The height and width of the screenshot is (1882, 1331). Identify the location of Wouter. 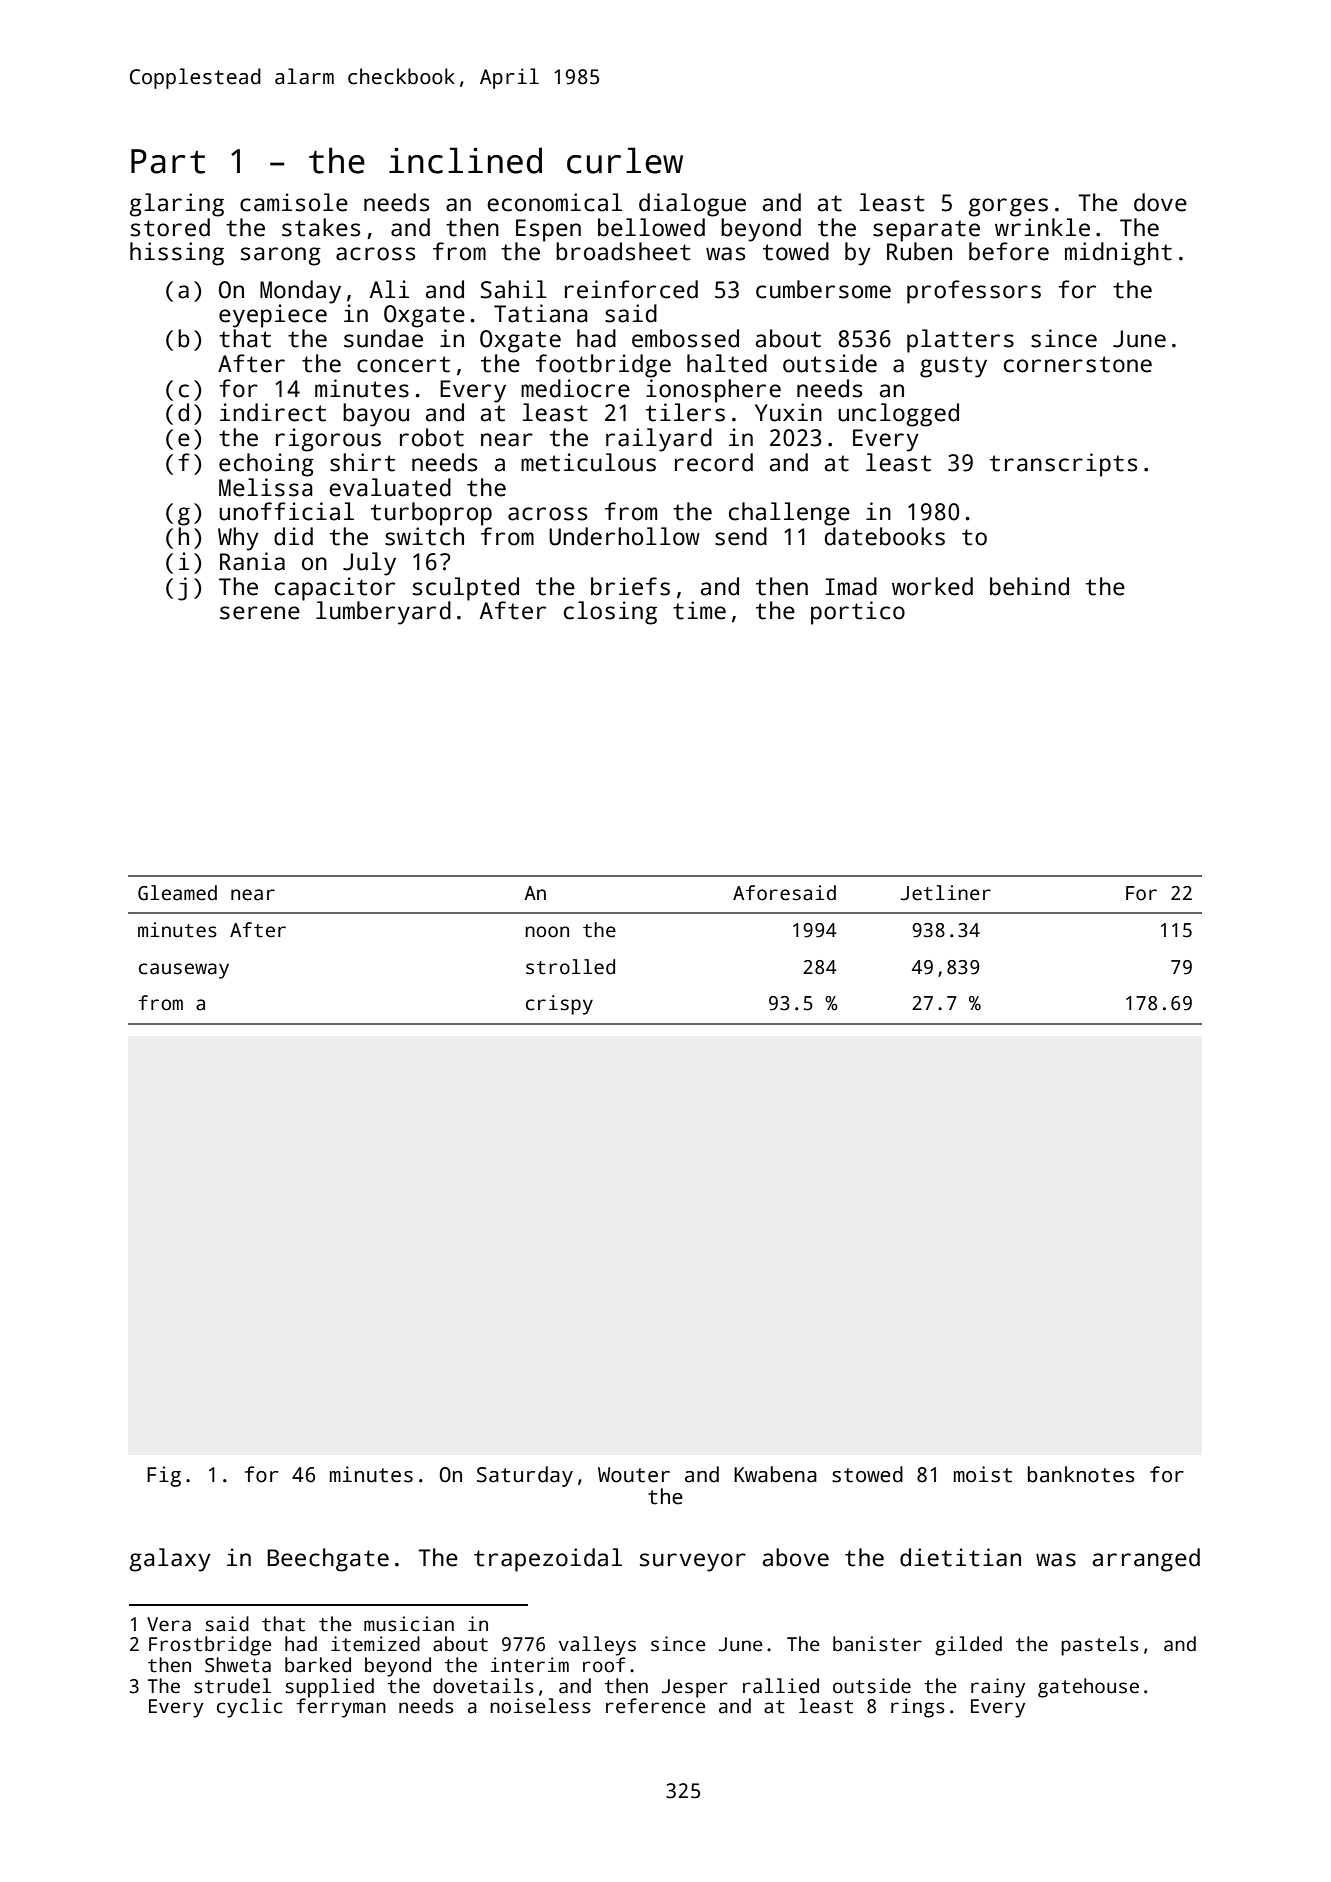
(634, 1475).
